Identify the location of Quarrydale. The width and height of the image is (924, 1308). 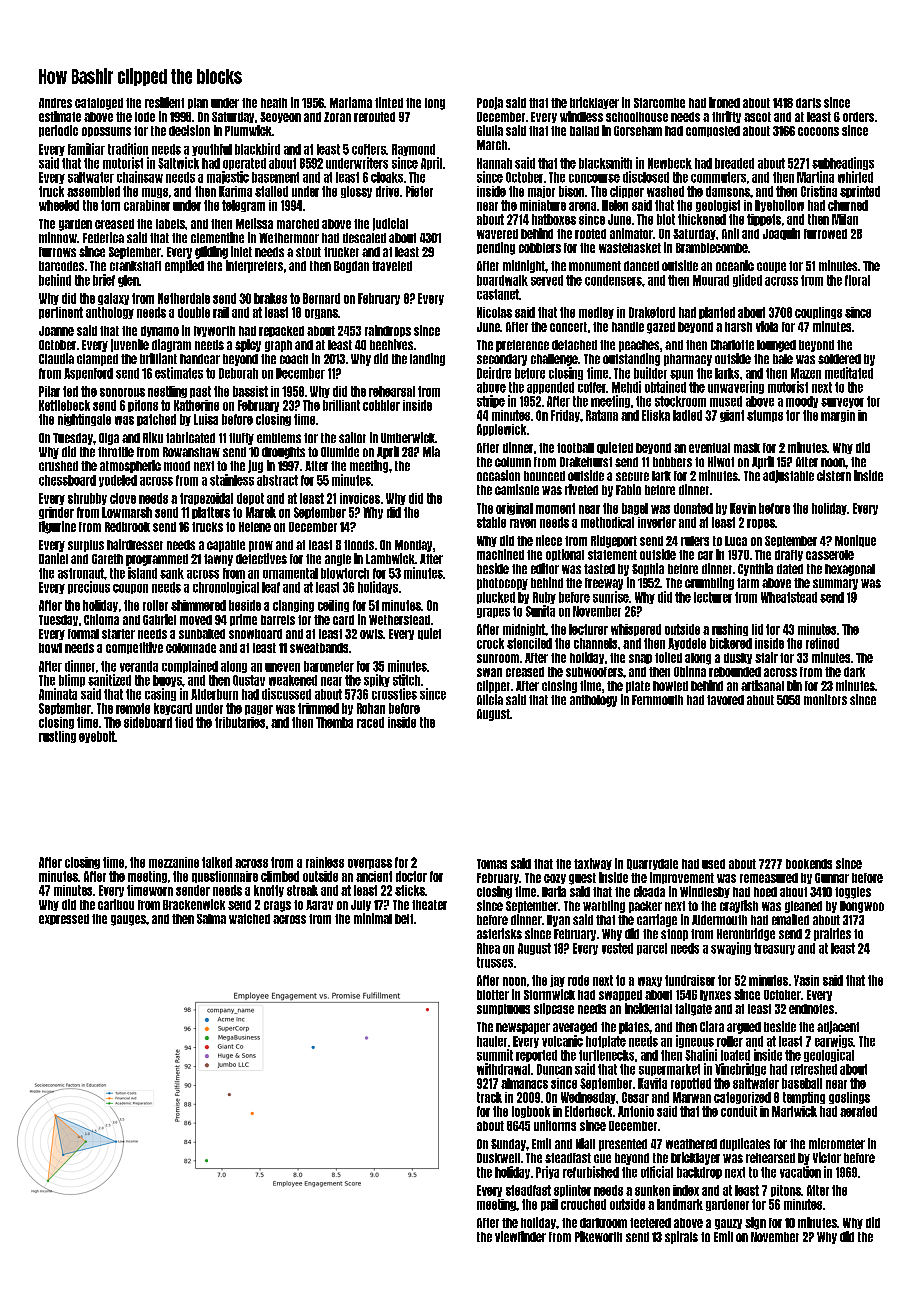
(652, 864).
